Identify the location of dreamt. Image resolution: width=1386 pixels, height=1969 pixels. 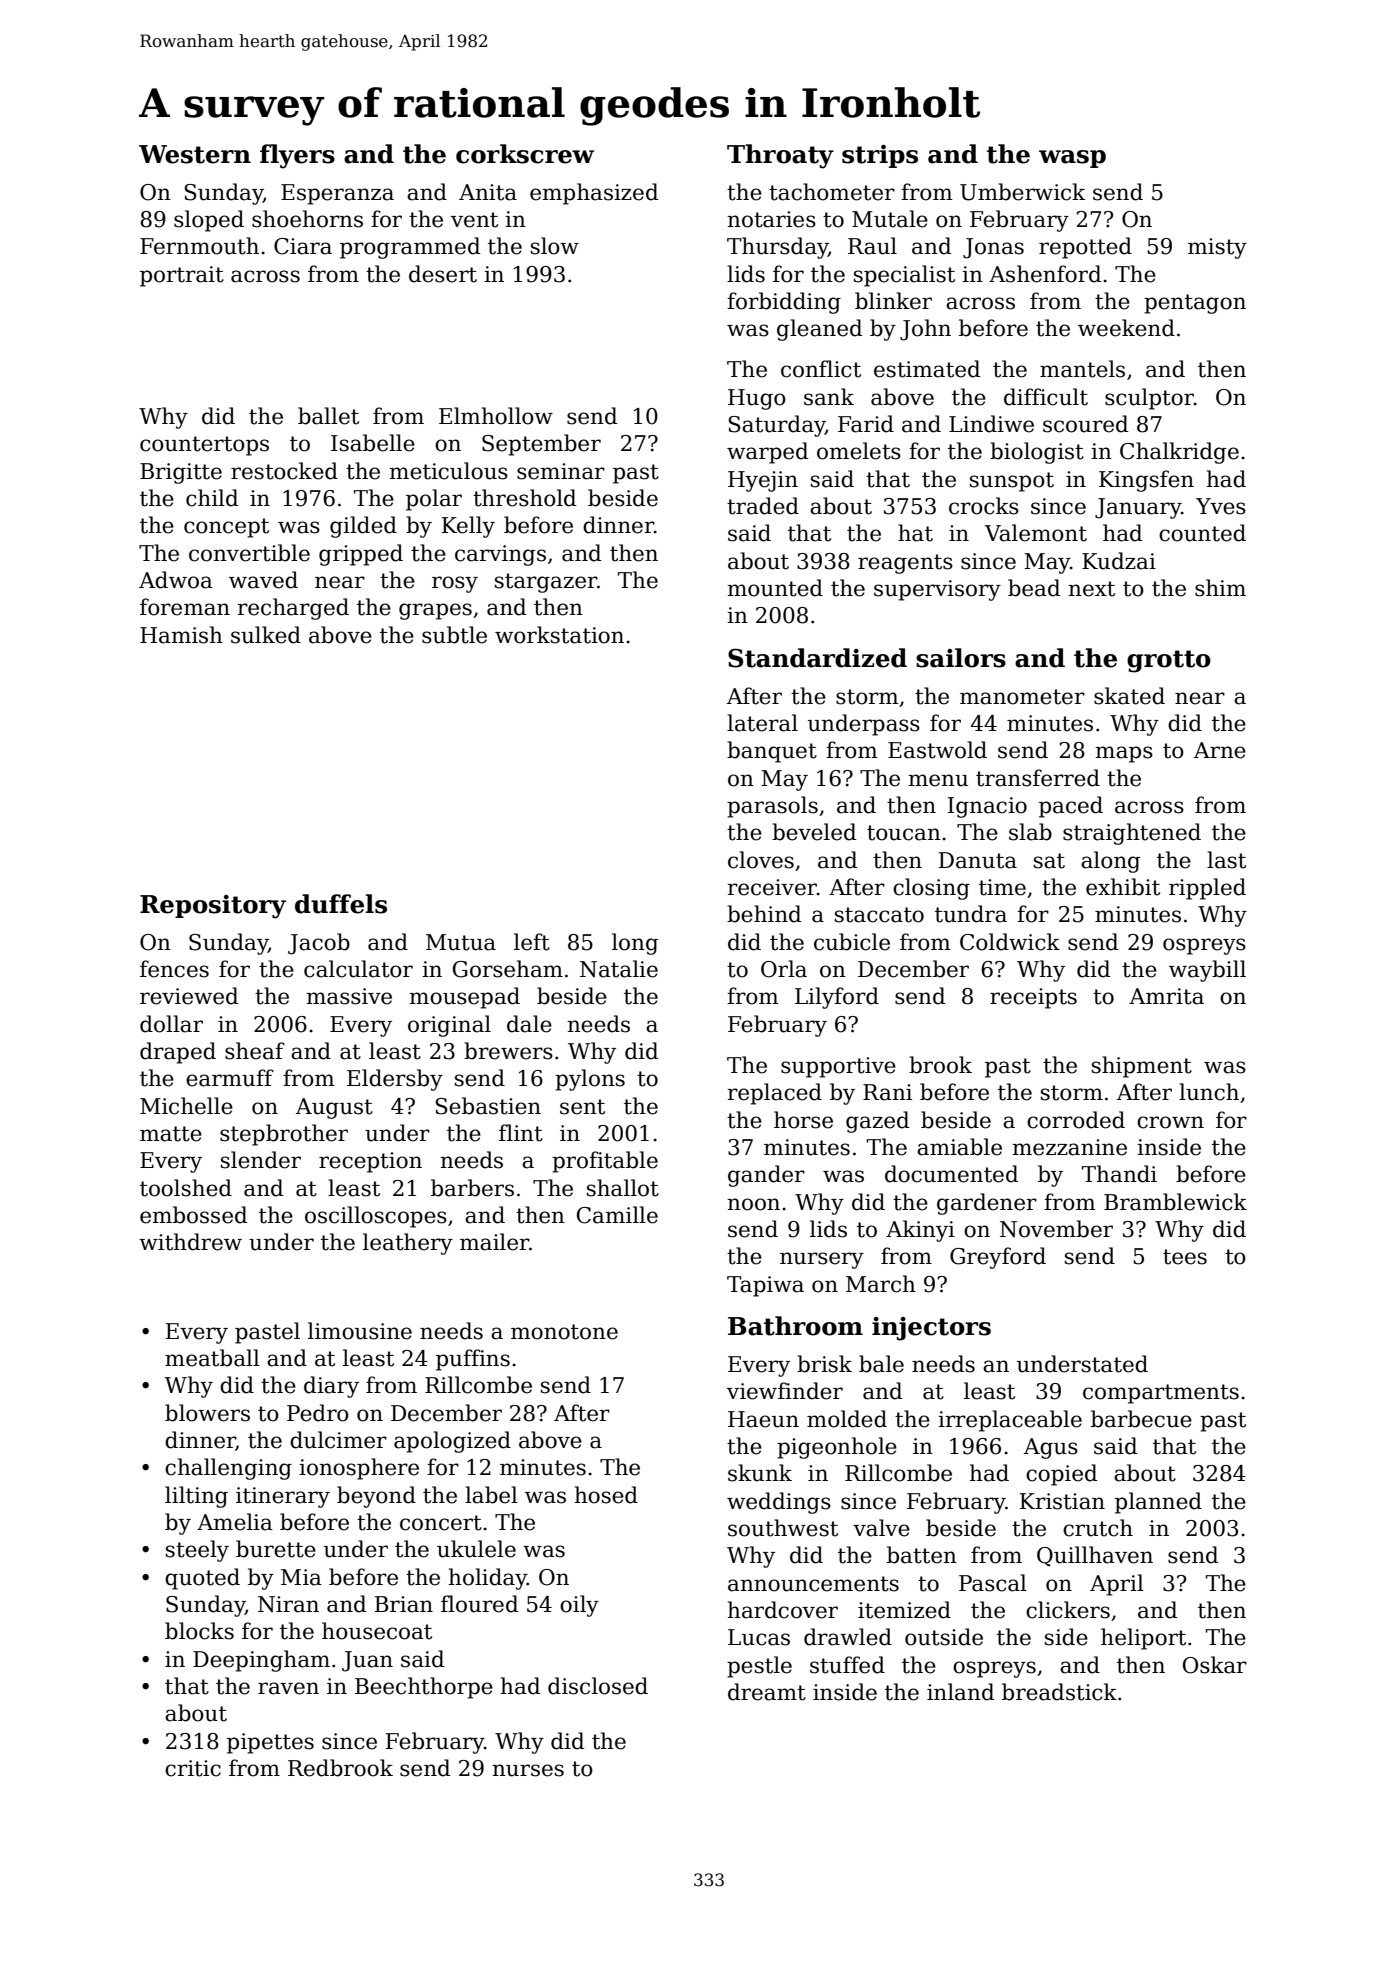
(767, 1692).
